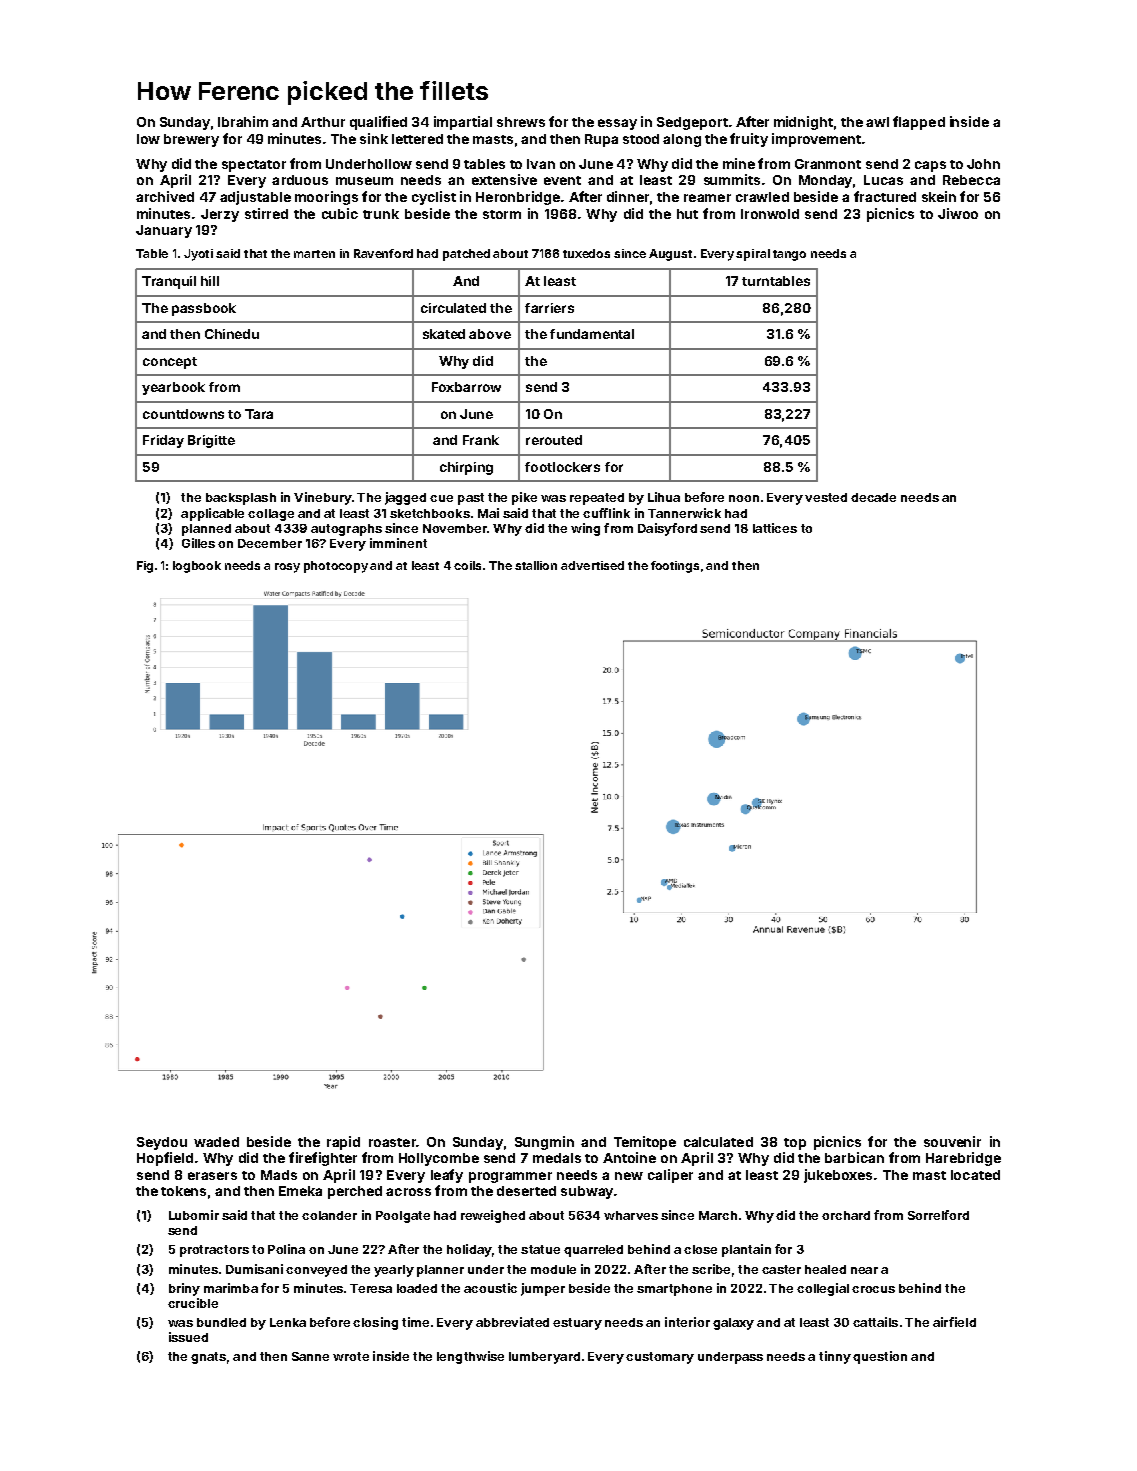 The image size is (1137, 1471). What do you see at coordinates (664, 497) in the page?
I see `Lihua` at bounding box center [664, 497].
